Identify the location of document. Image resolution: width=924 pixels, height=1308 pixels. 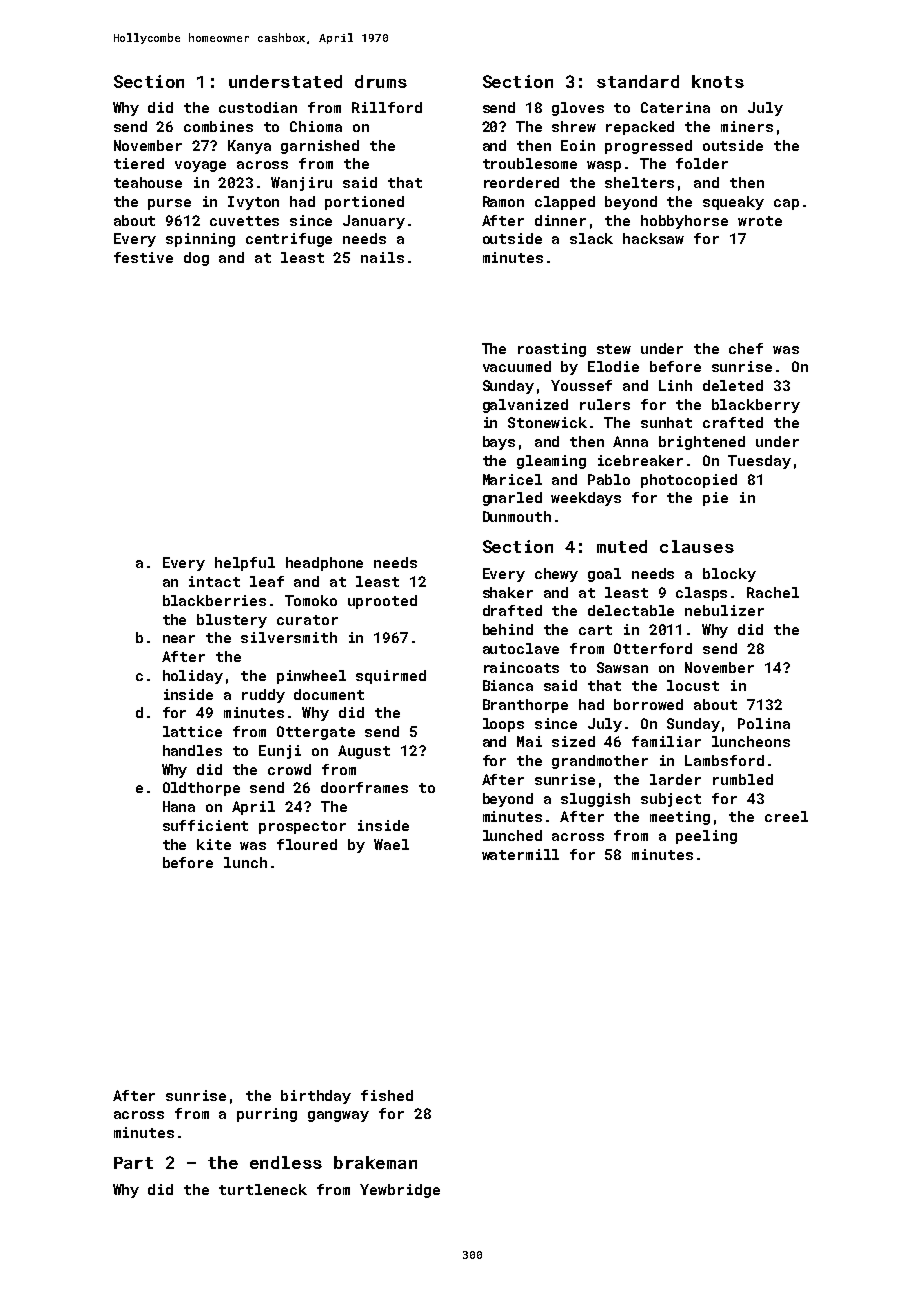
(329, 694).
